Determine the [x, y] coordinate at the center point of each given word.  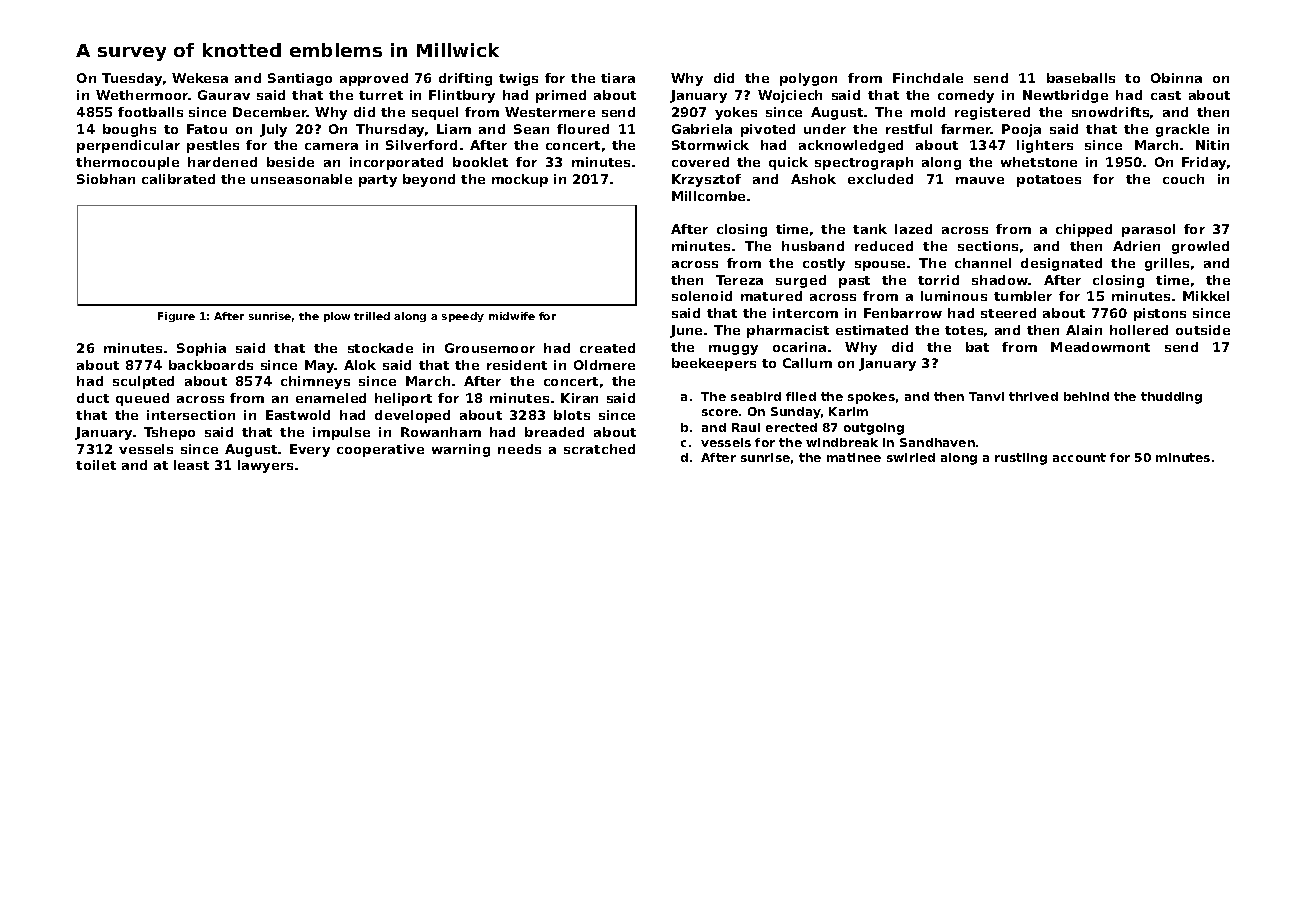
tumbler [1023, 296]
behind [1086, 396]
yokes [736, 113]
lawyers [265, 466]
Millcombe [708, 196]
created [607, 348]
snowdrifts [1110, 112]
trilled [372, 316]
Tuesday [132, 79]
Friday [1204, 163]
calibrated [178, 179]
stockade [380, 348]
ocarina [799, 347]
